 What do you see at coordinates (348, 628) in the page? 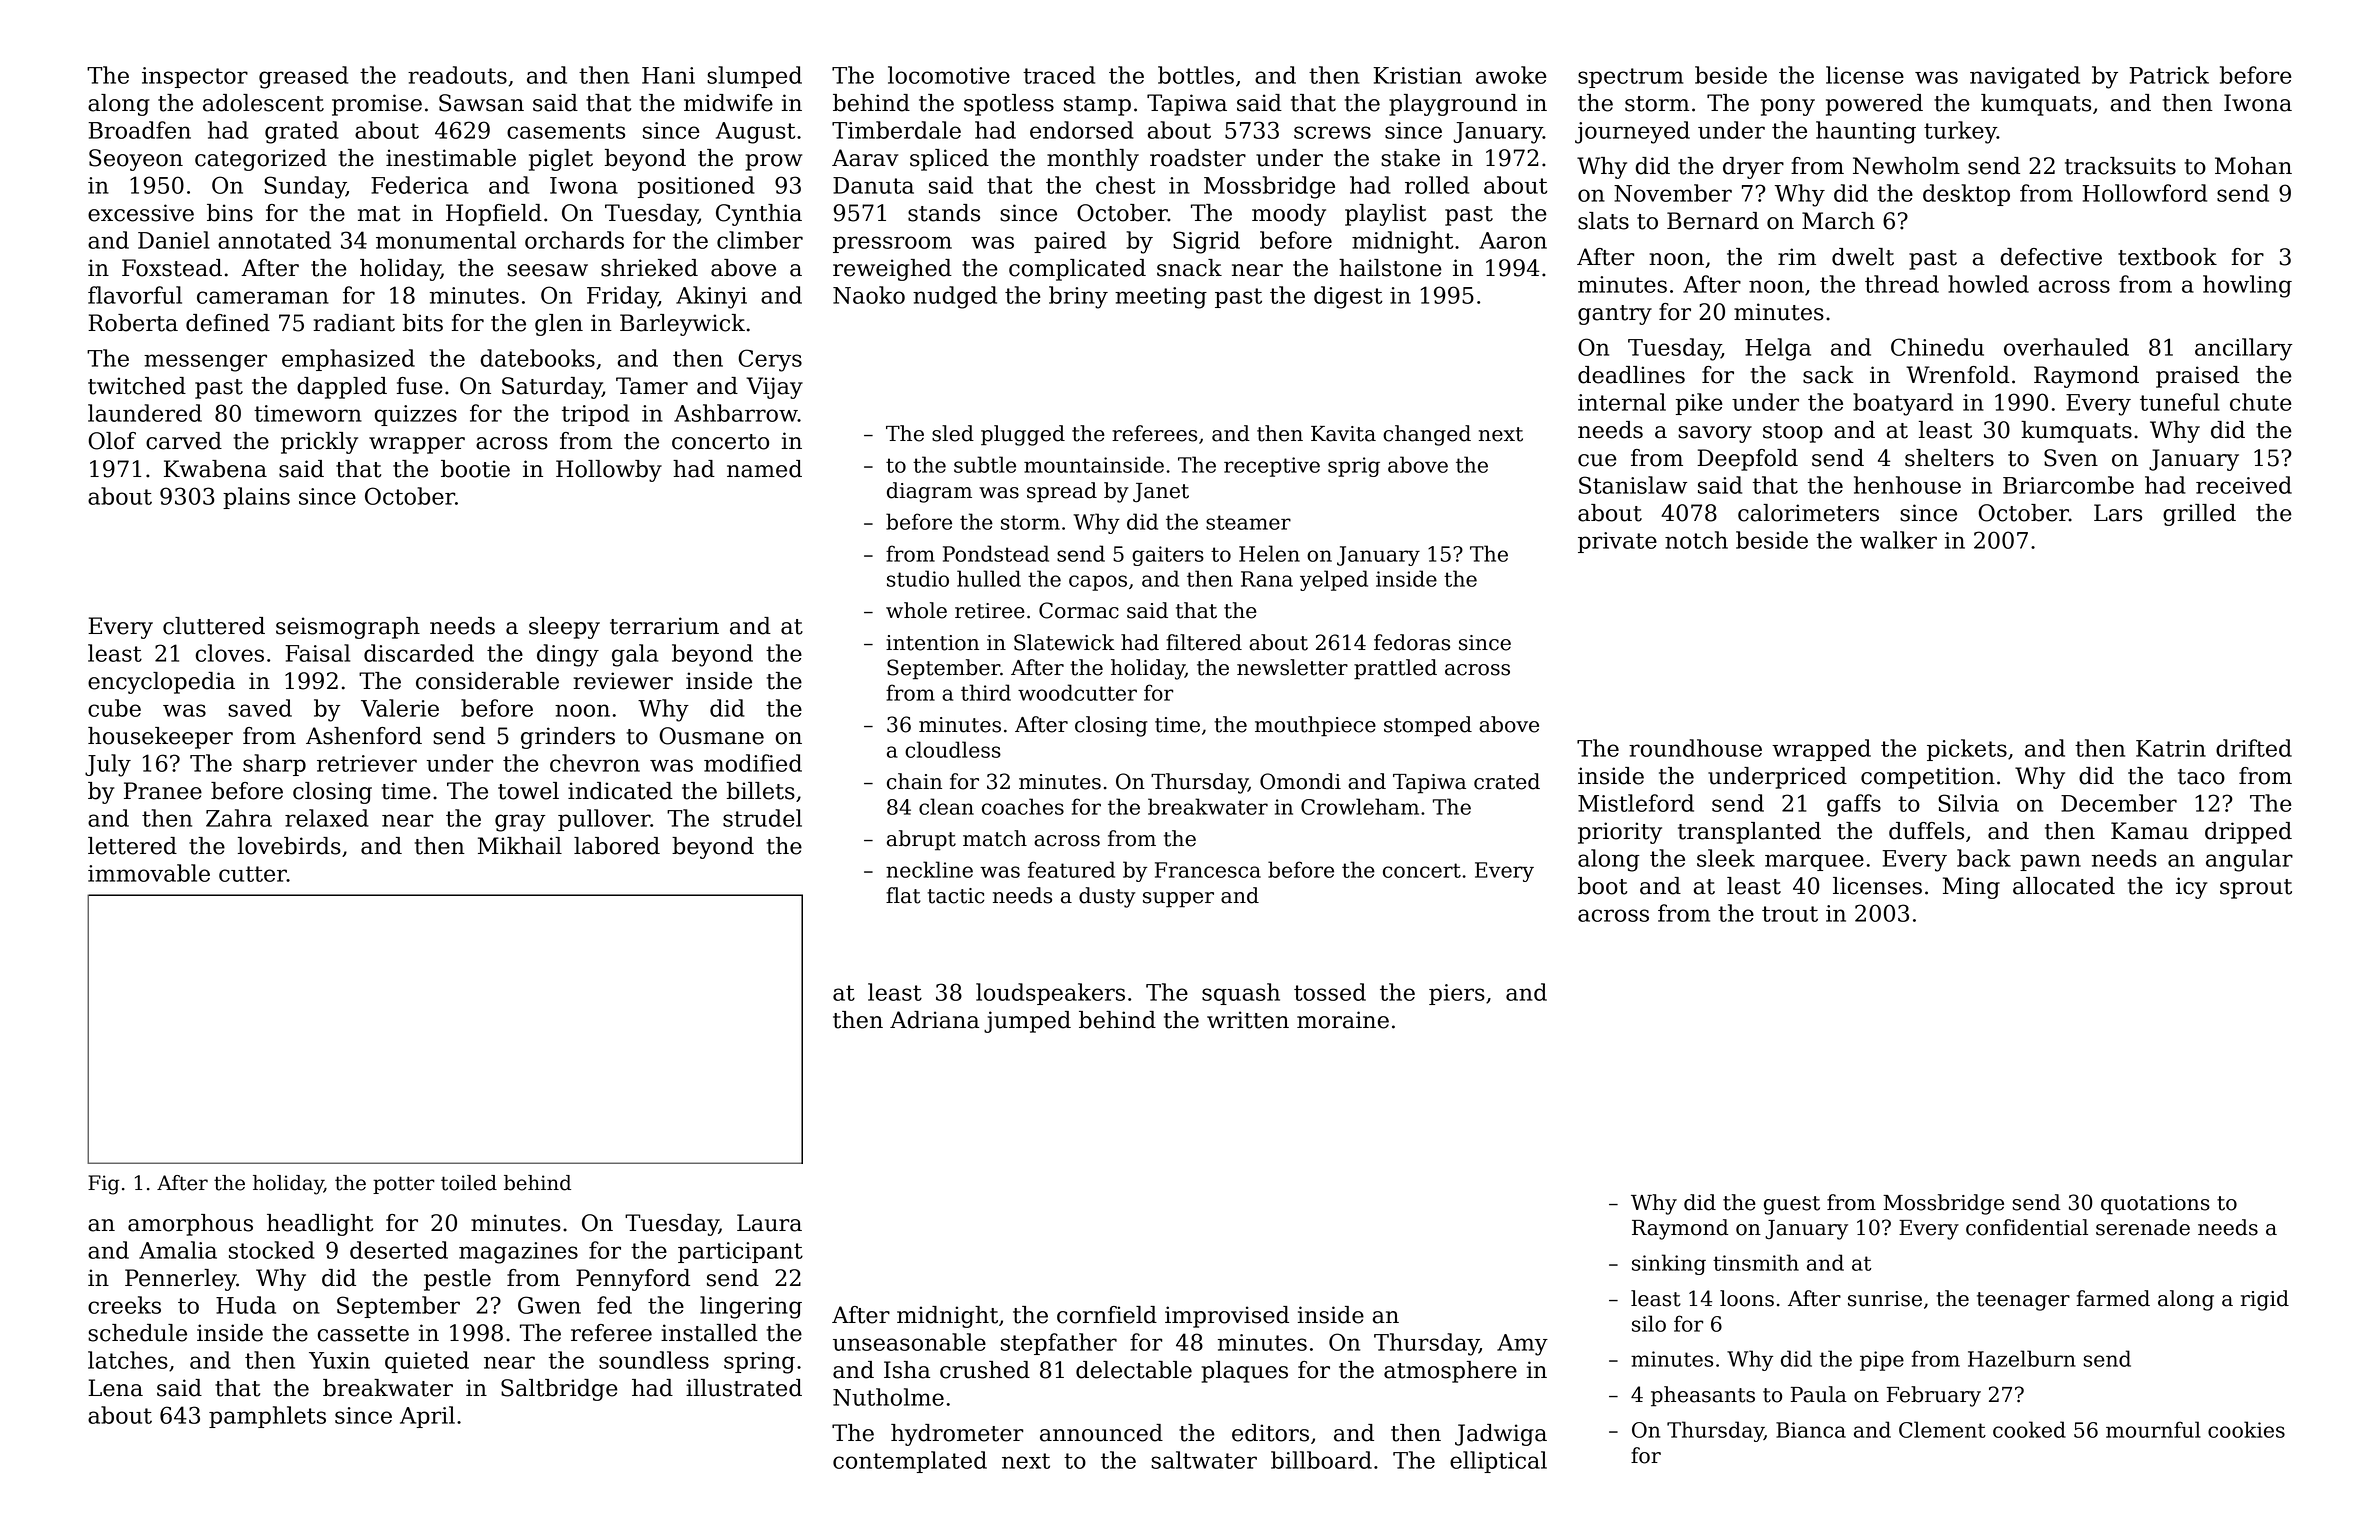
I see `seismograph` at bounding box center [348, 628].
